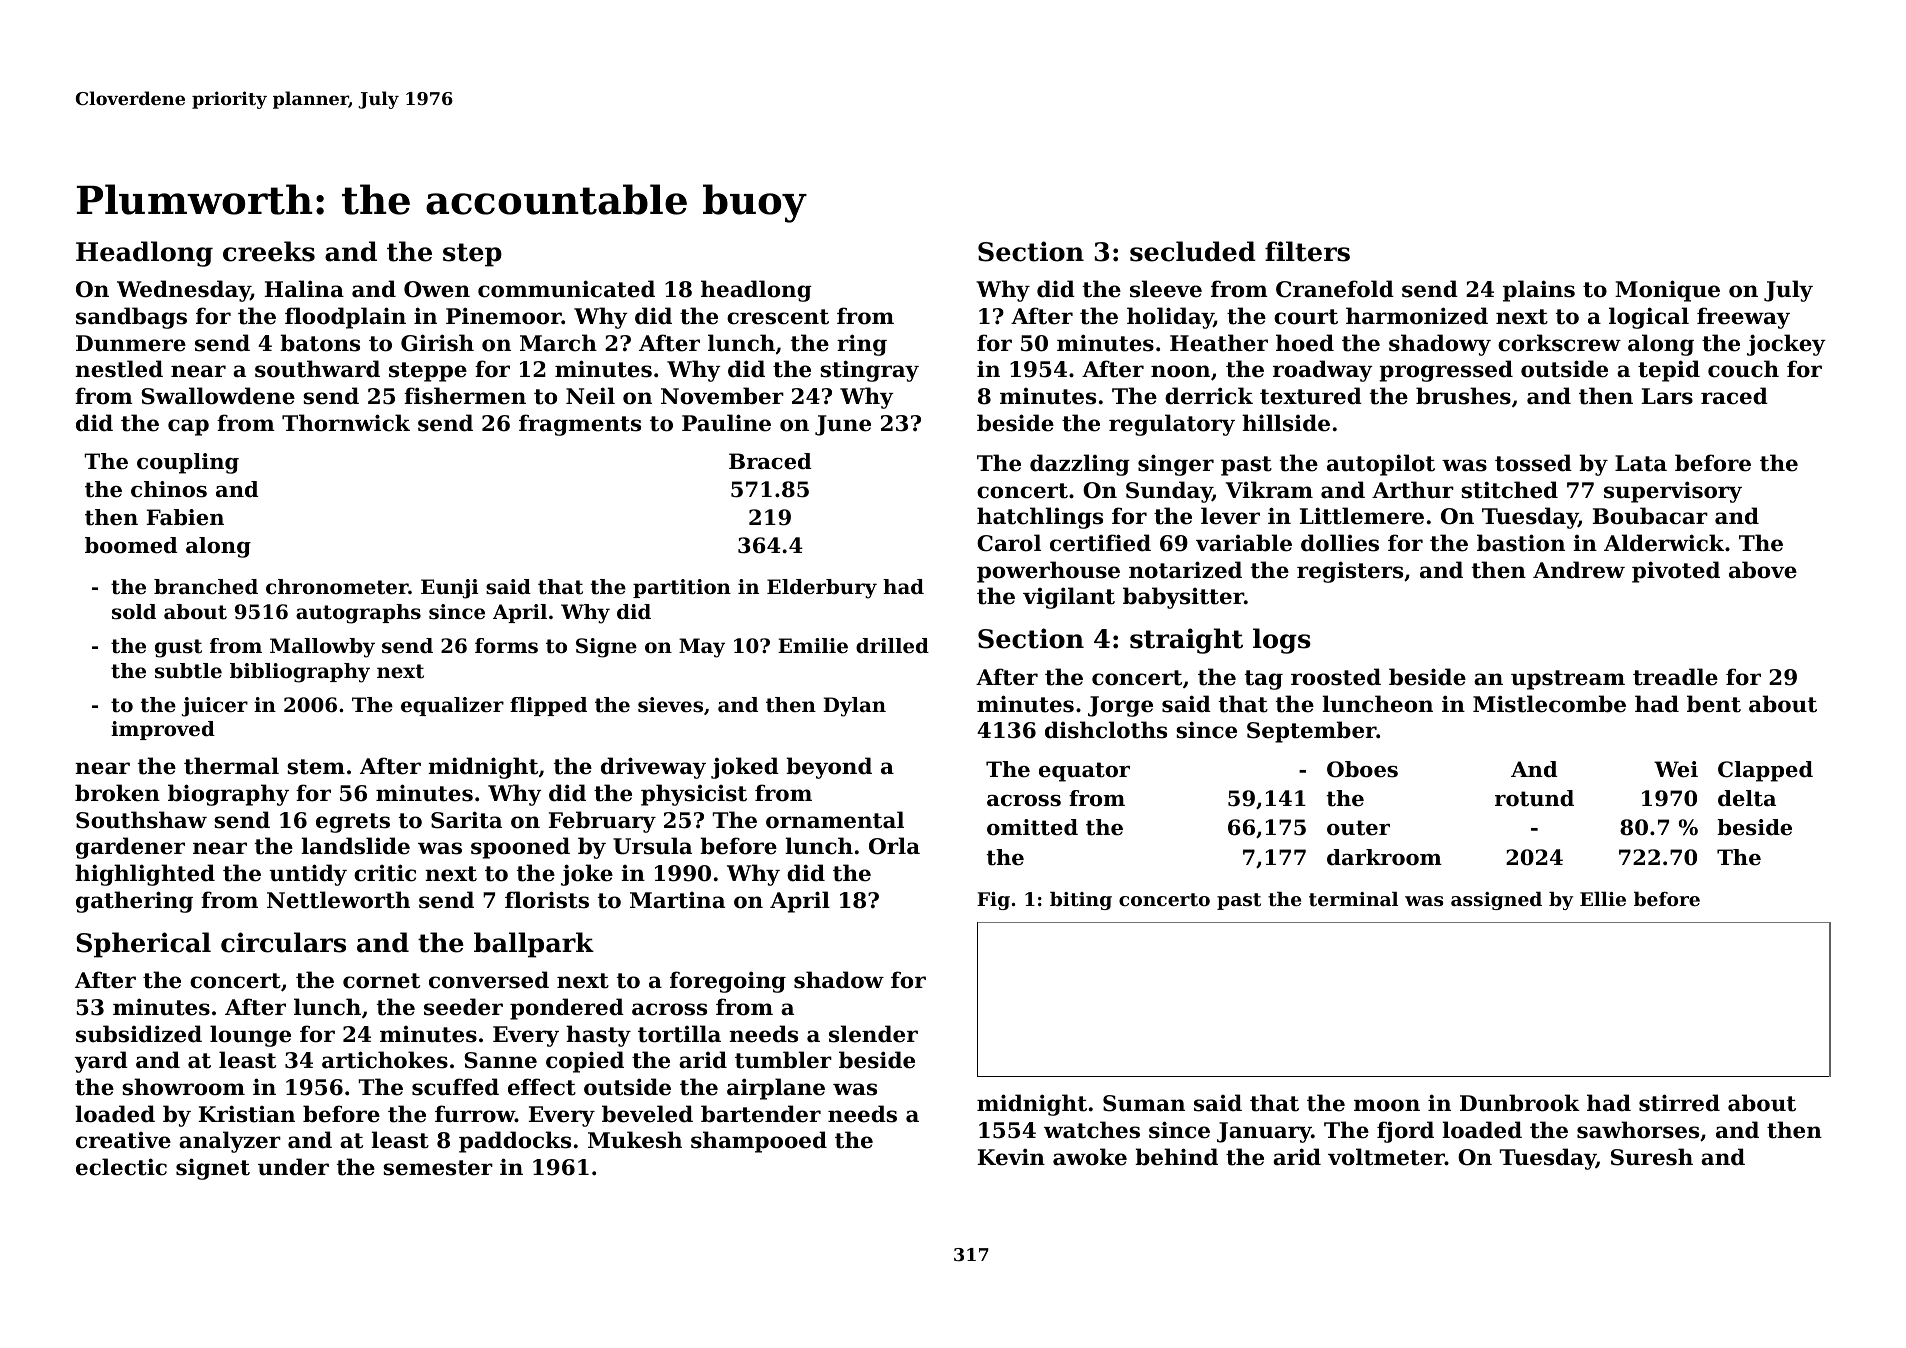 The image size is (1906, 1348). What do you see at coordinates (119, 369) in the document?
I see `nestled` at bounding box center [119, 369].
